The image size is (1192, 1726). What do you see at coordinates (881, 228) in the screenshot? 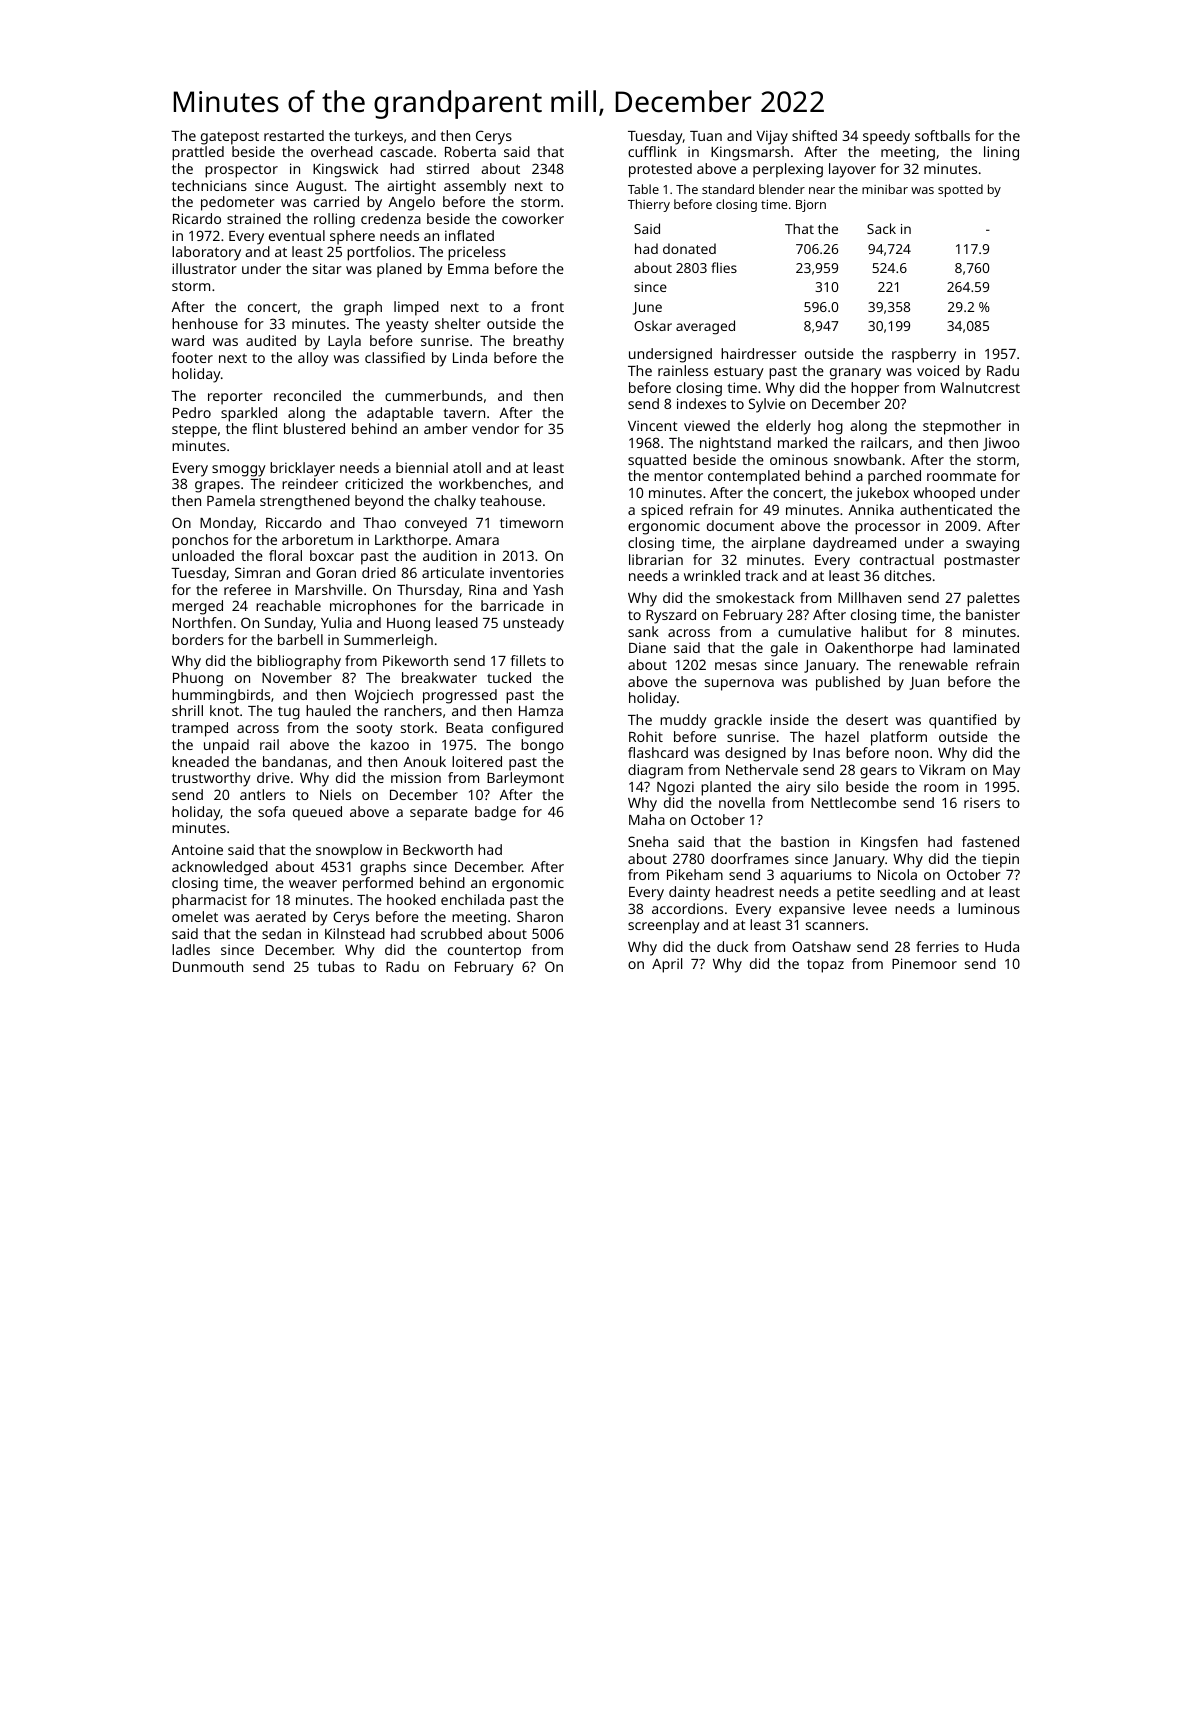
I see `Sack` at bounding box center [881, 228].
